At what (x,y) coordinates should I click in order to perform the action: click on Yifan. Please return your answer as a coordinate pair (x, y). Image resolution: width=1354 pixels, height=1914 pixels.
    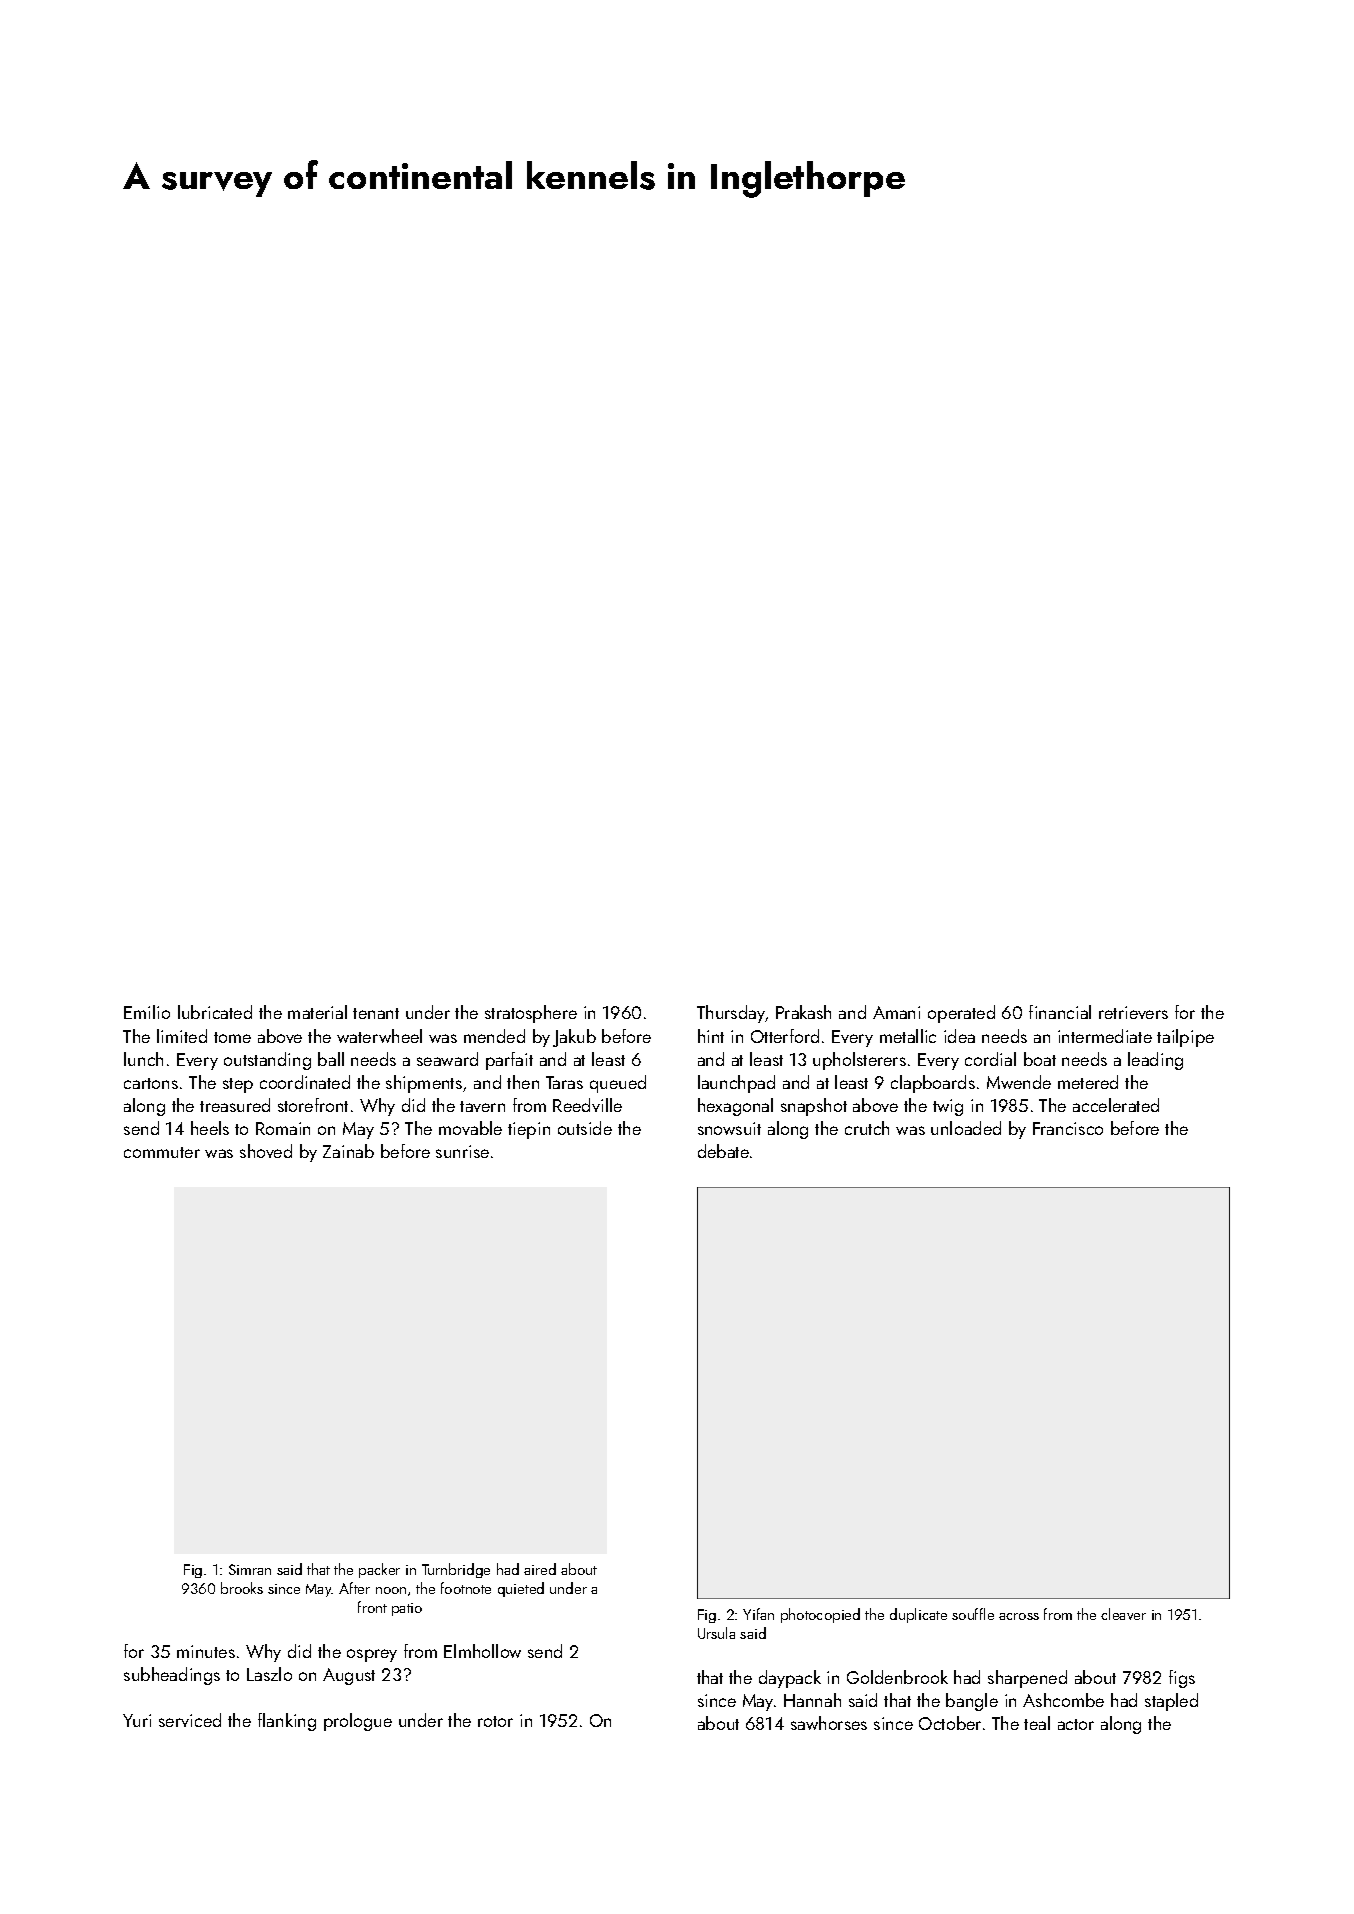
    Looking at the image, I should click on (758, 1614).
